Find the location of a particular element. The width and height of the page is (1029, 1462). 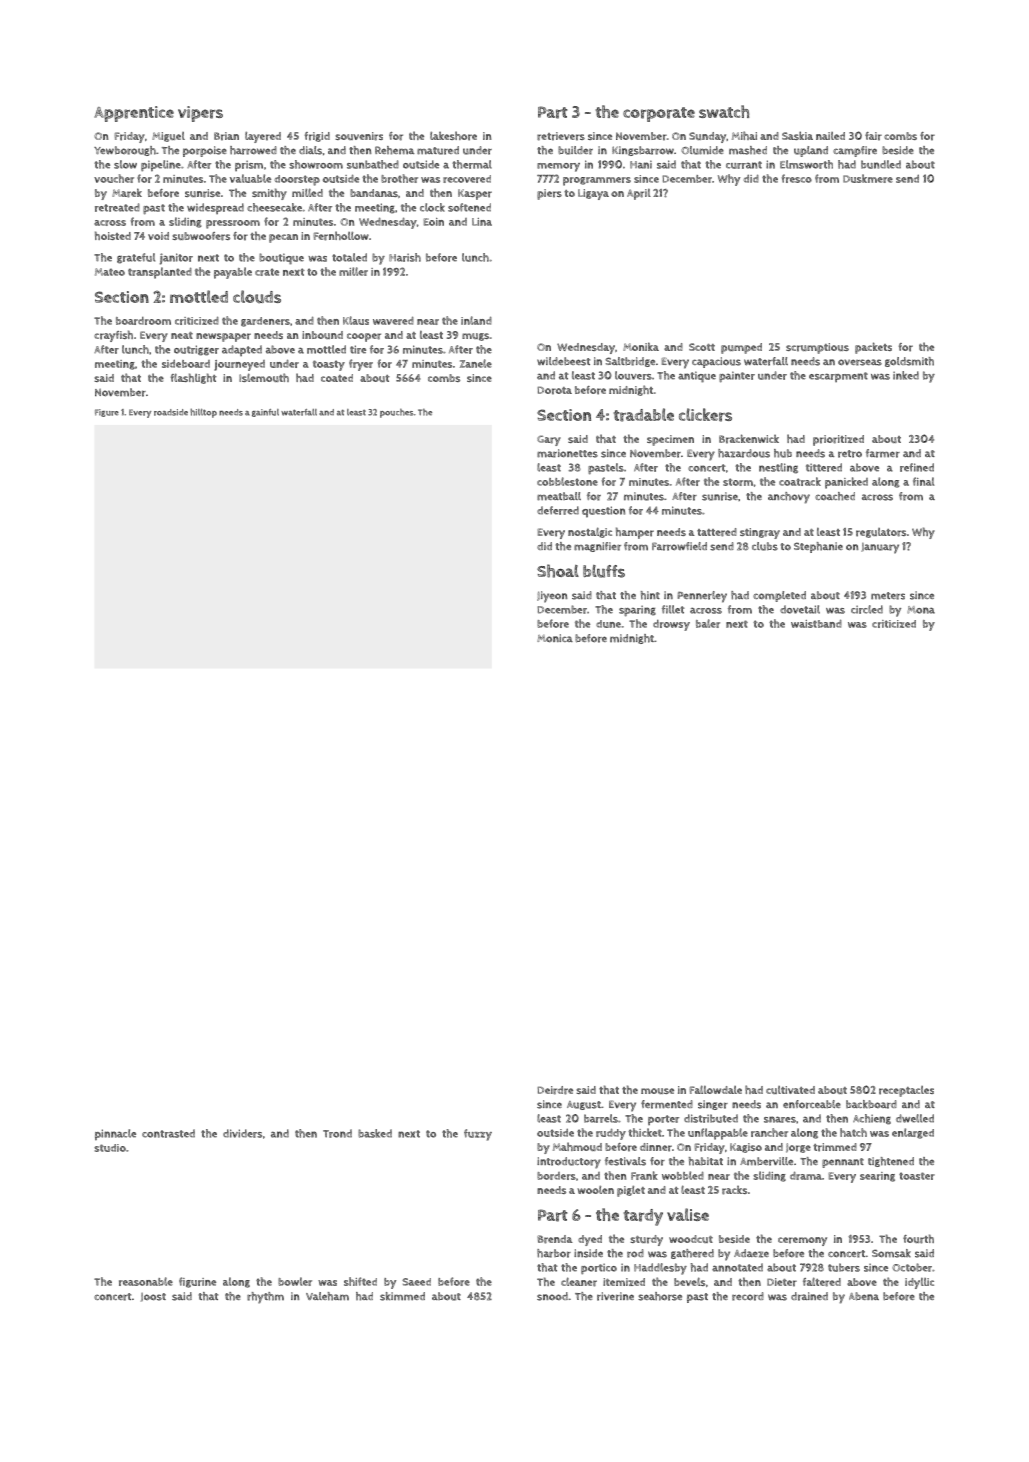

pouches is located at coordinates (397, 413).
